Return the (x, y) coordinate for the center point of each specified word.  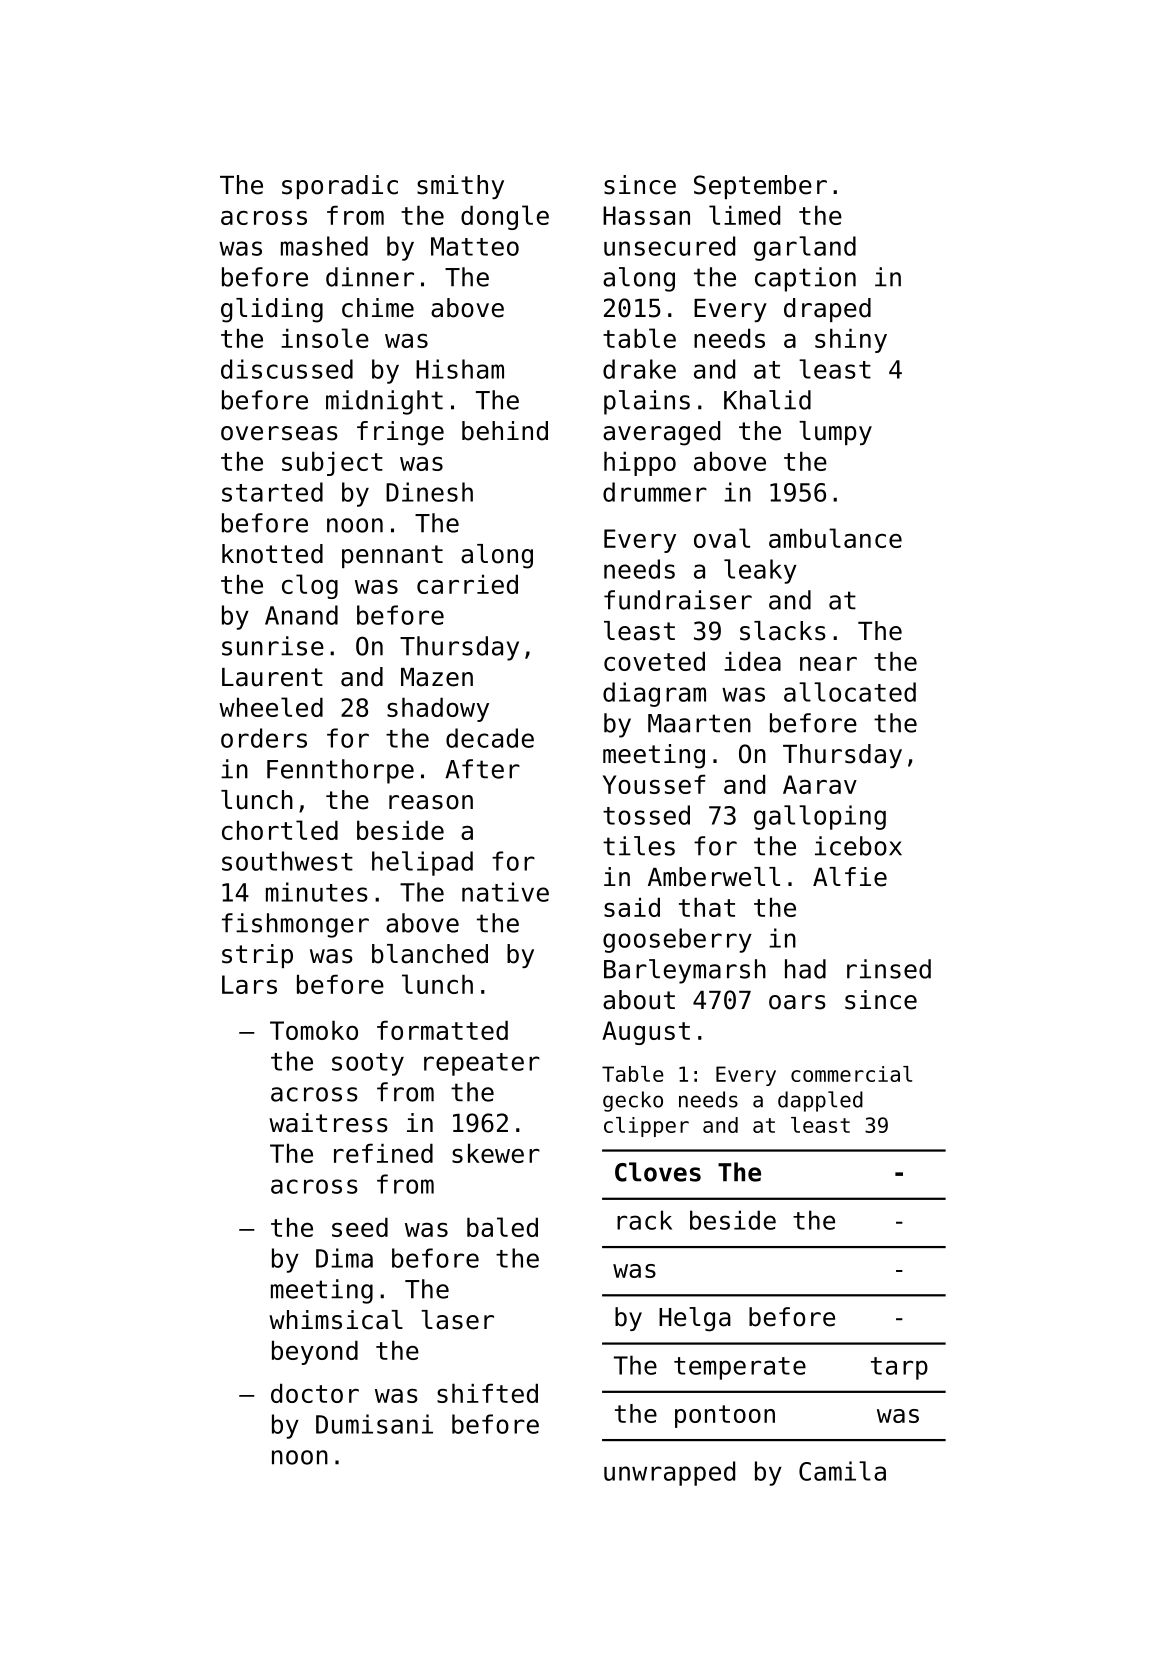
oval (722, 538)
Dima (344, 1258)
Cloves (658, 1172)
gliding (272, 310)
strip (257, 956)
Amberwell (714, 877)
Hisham (460, 369)
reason (431, 802)
